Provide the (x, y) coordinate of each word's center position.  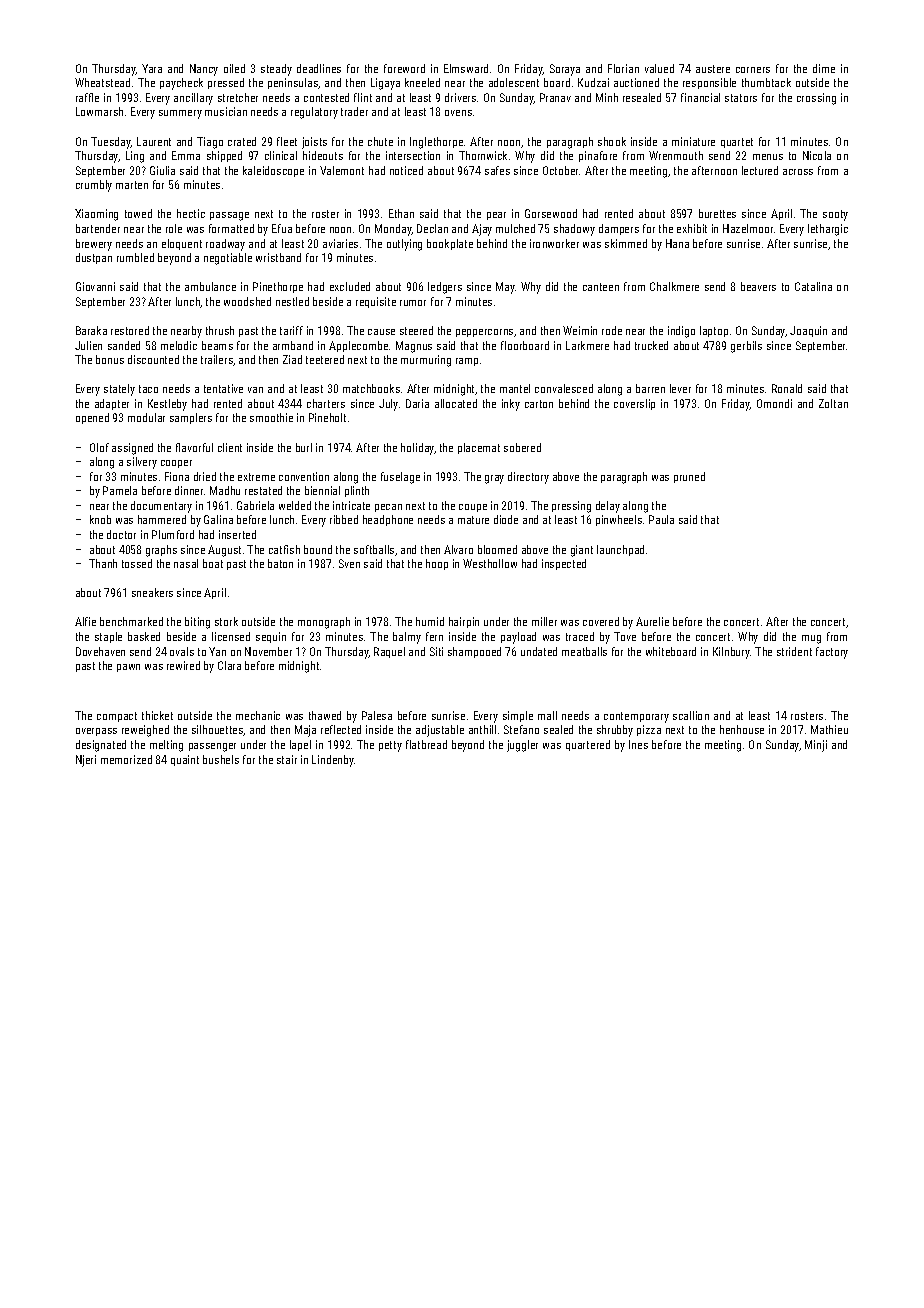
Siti (436, 651)
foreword (404, 68)
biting (197, 623)
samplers (191, 418)
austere (713, 69)
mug (811, 639)
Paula (661, 519)
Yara (152, 68)
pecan (388, 508)
